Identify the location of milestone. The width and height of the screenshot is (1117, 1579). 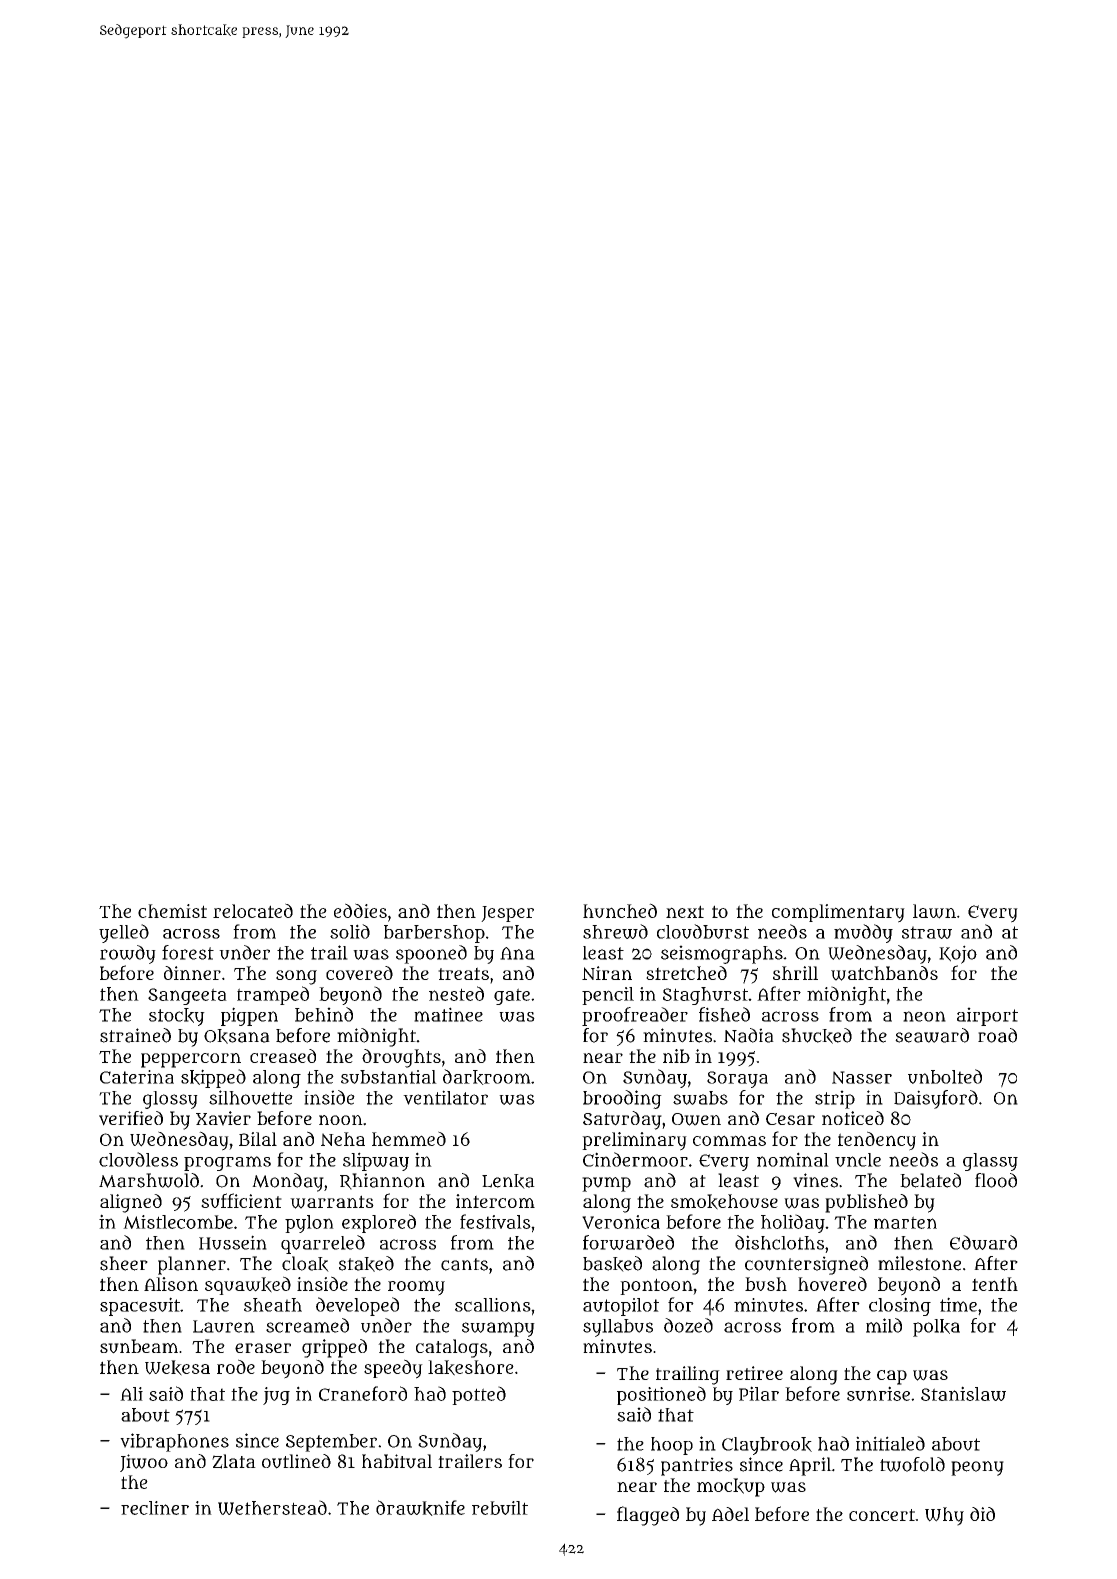
(919, 1263).
